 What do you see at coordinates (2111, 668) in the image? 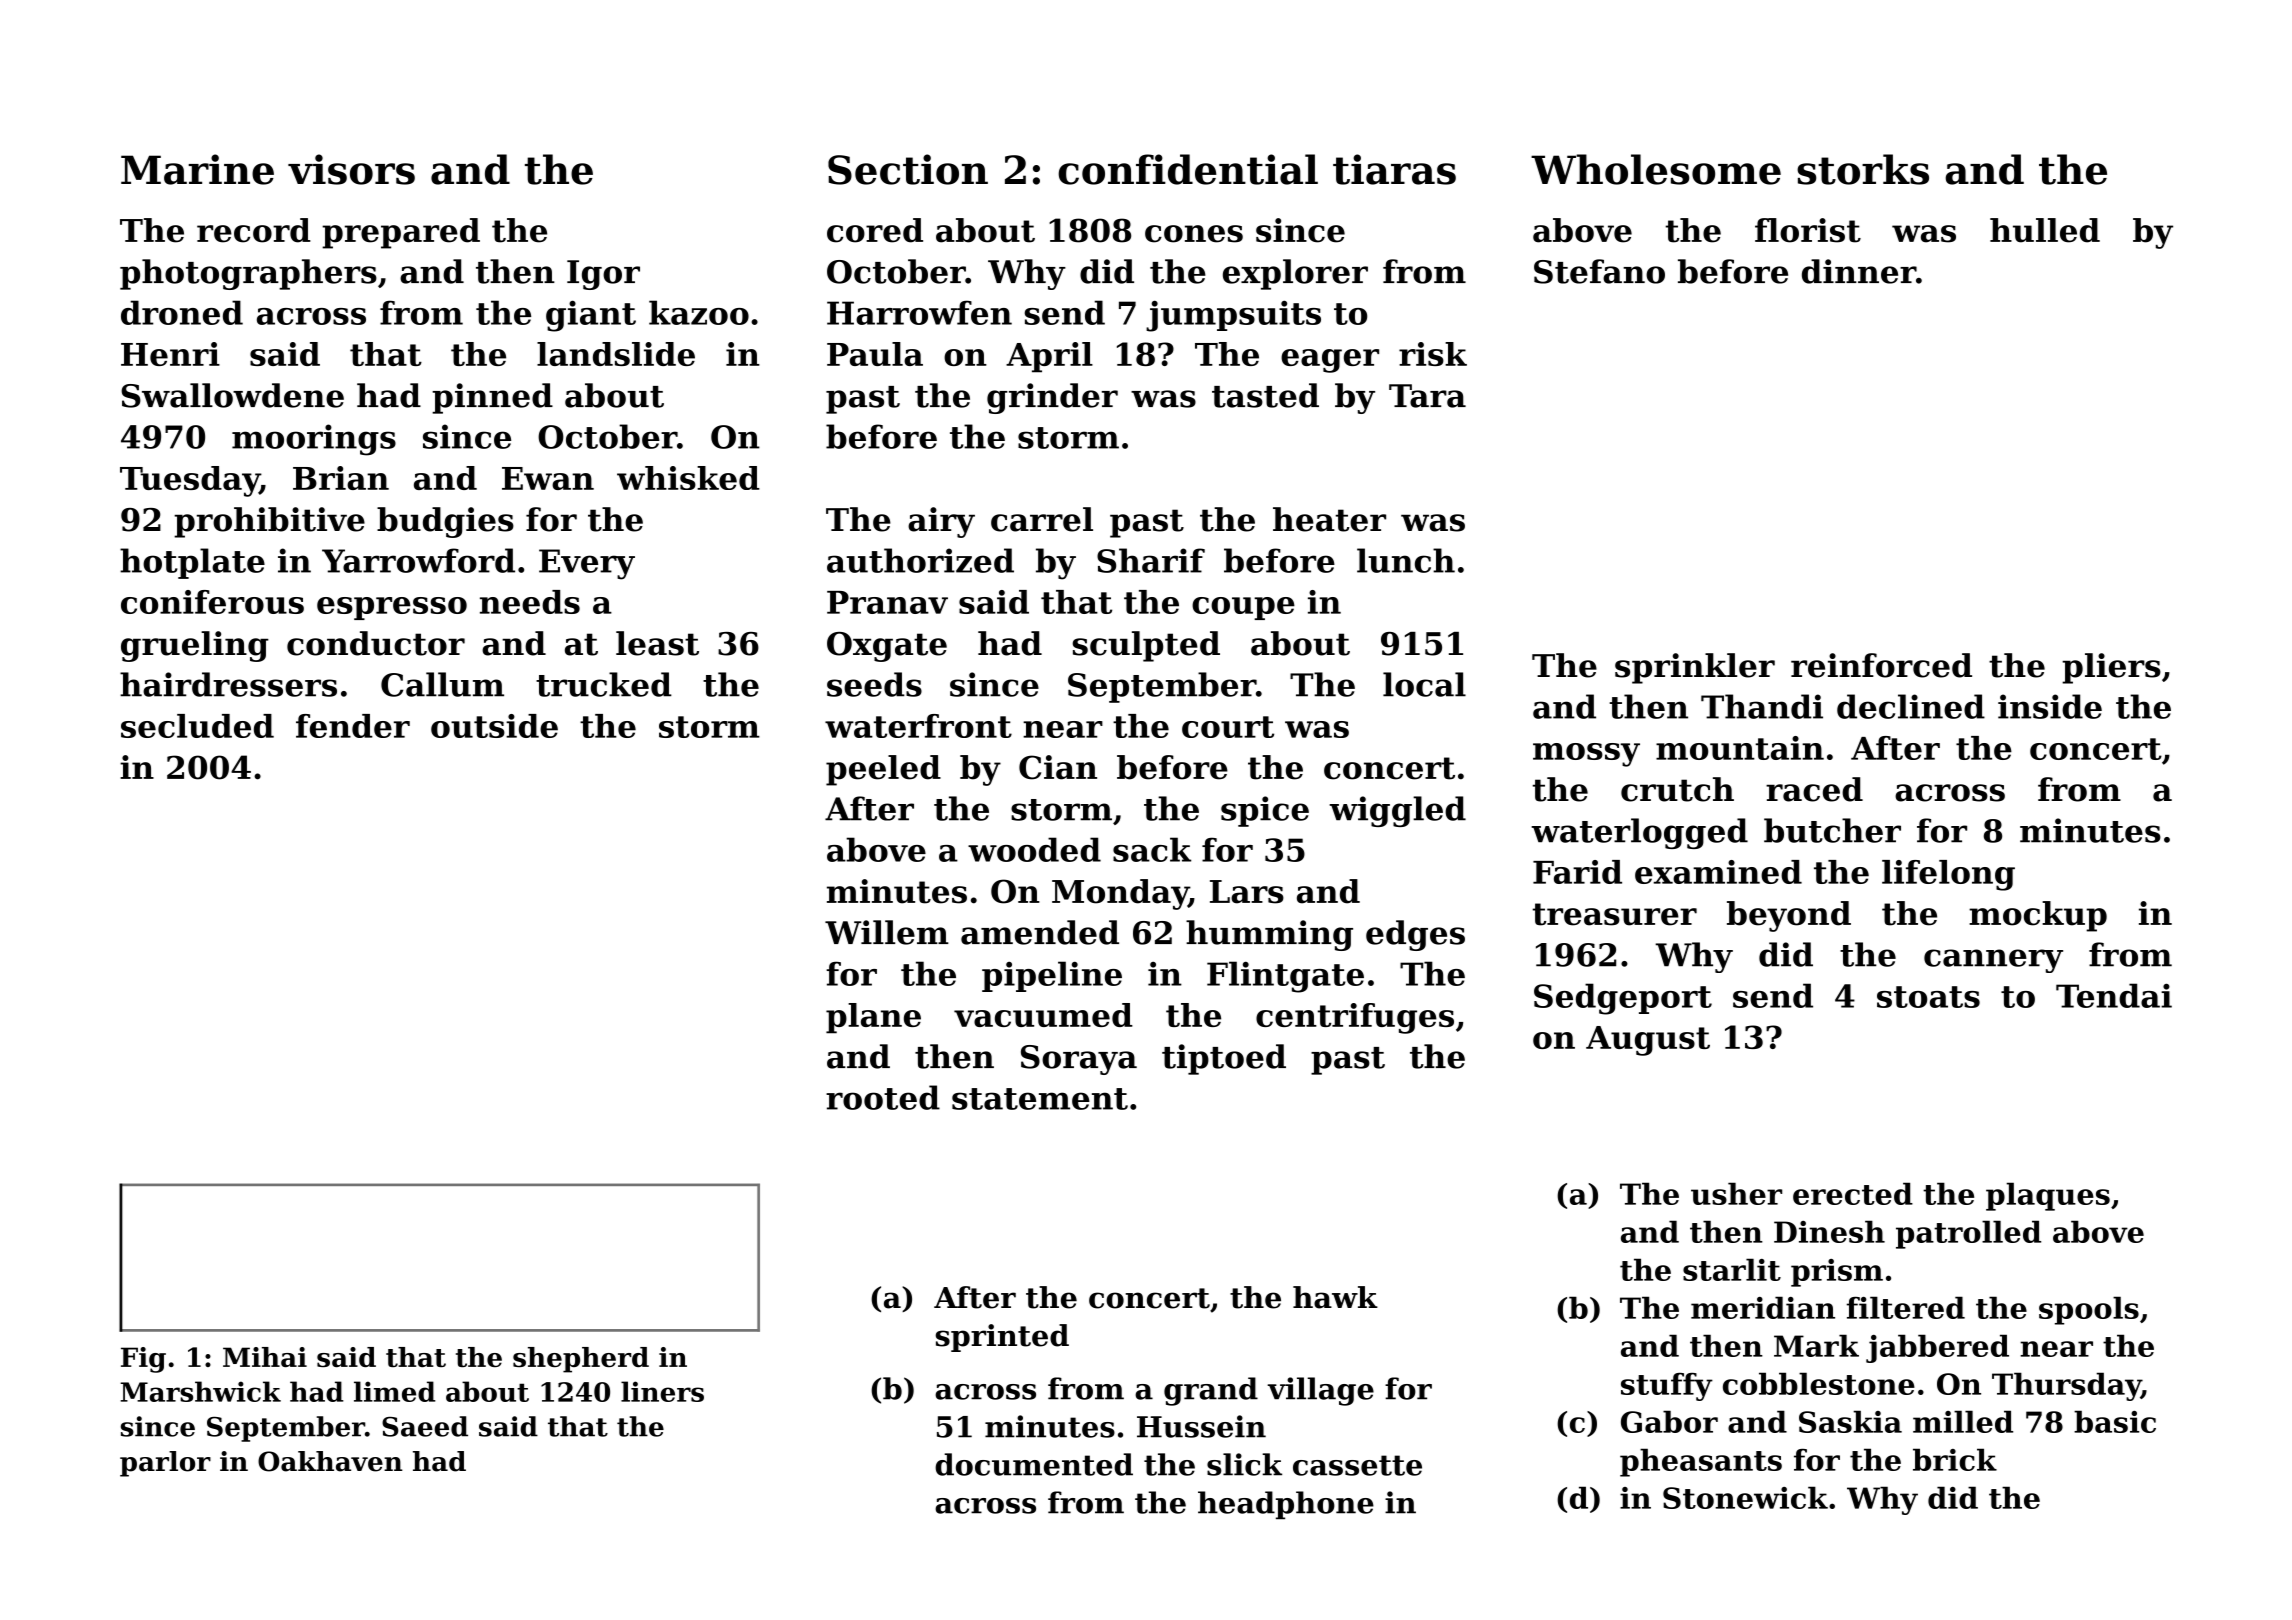
I see `pliers` at bounding box center [2111, 668].
